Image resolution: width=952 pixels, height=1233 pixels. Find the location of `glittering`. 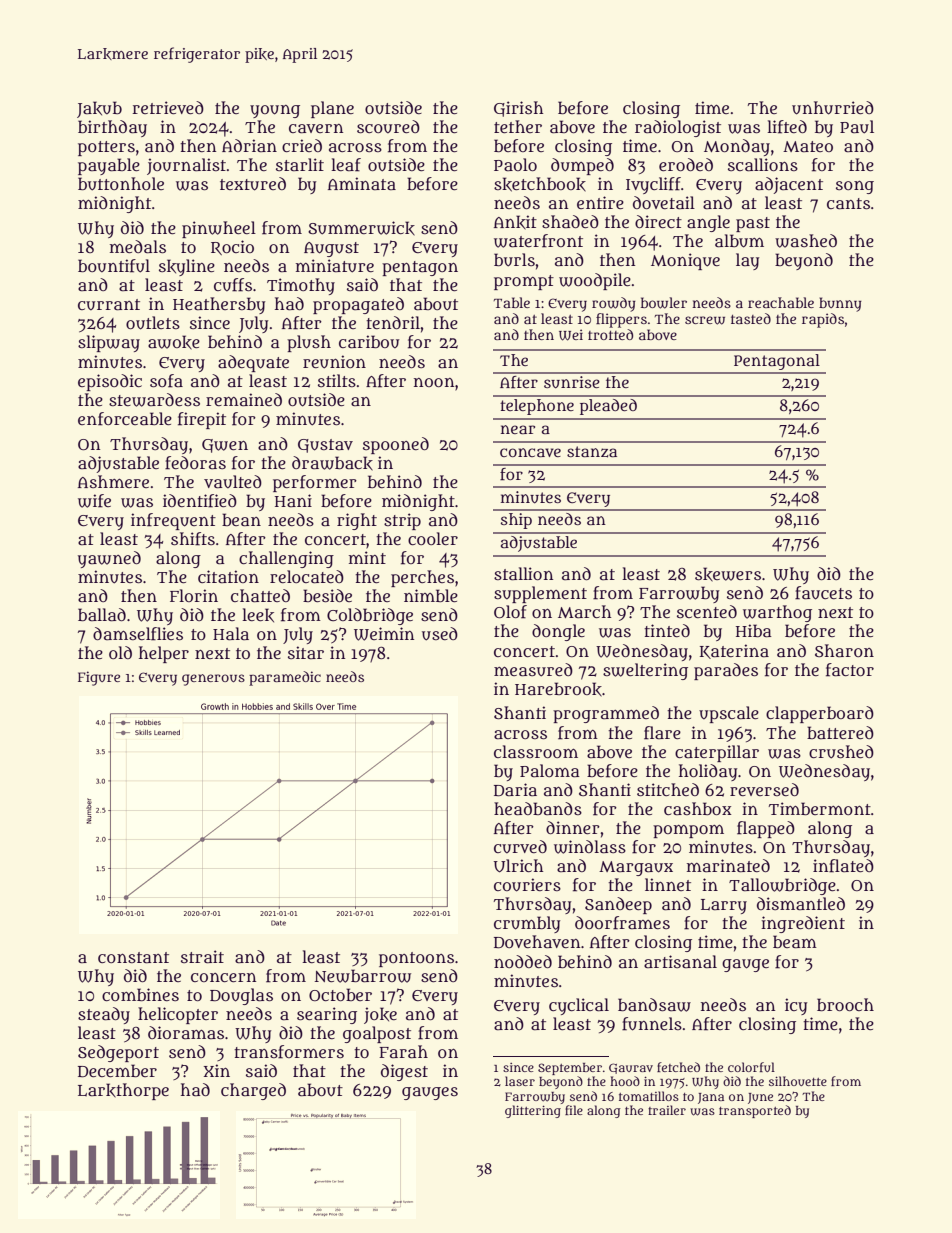

glittering is located at coordinates (533, 1111).
